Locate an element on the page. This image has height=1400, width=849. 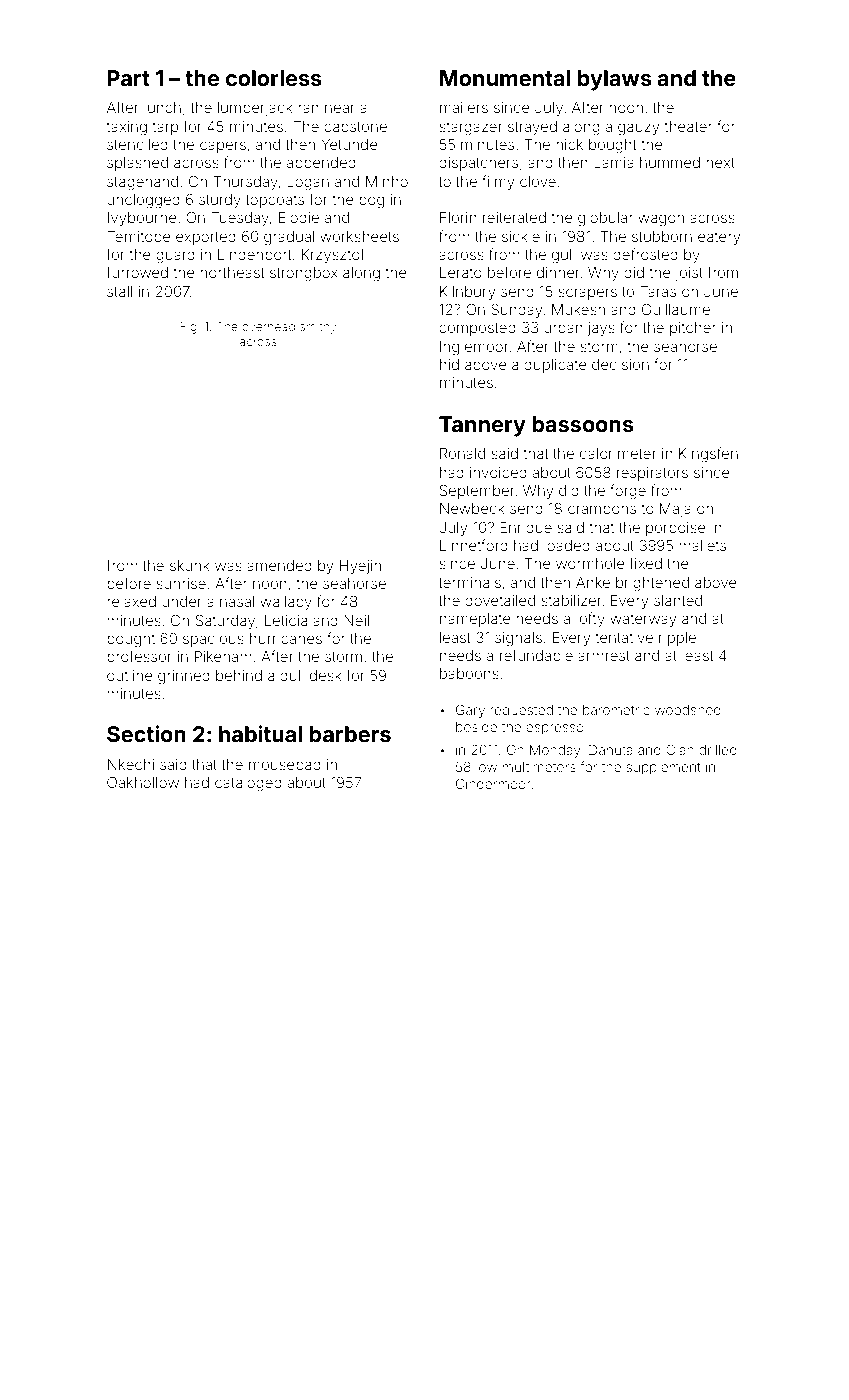
Yetunde is located at coordinates (349, 144).
